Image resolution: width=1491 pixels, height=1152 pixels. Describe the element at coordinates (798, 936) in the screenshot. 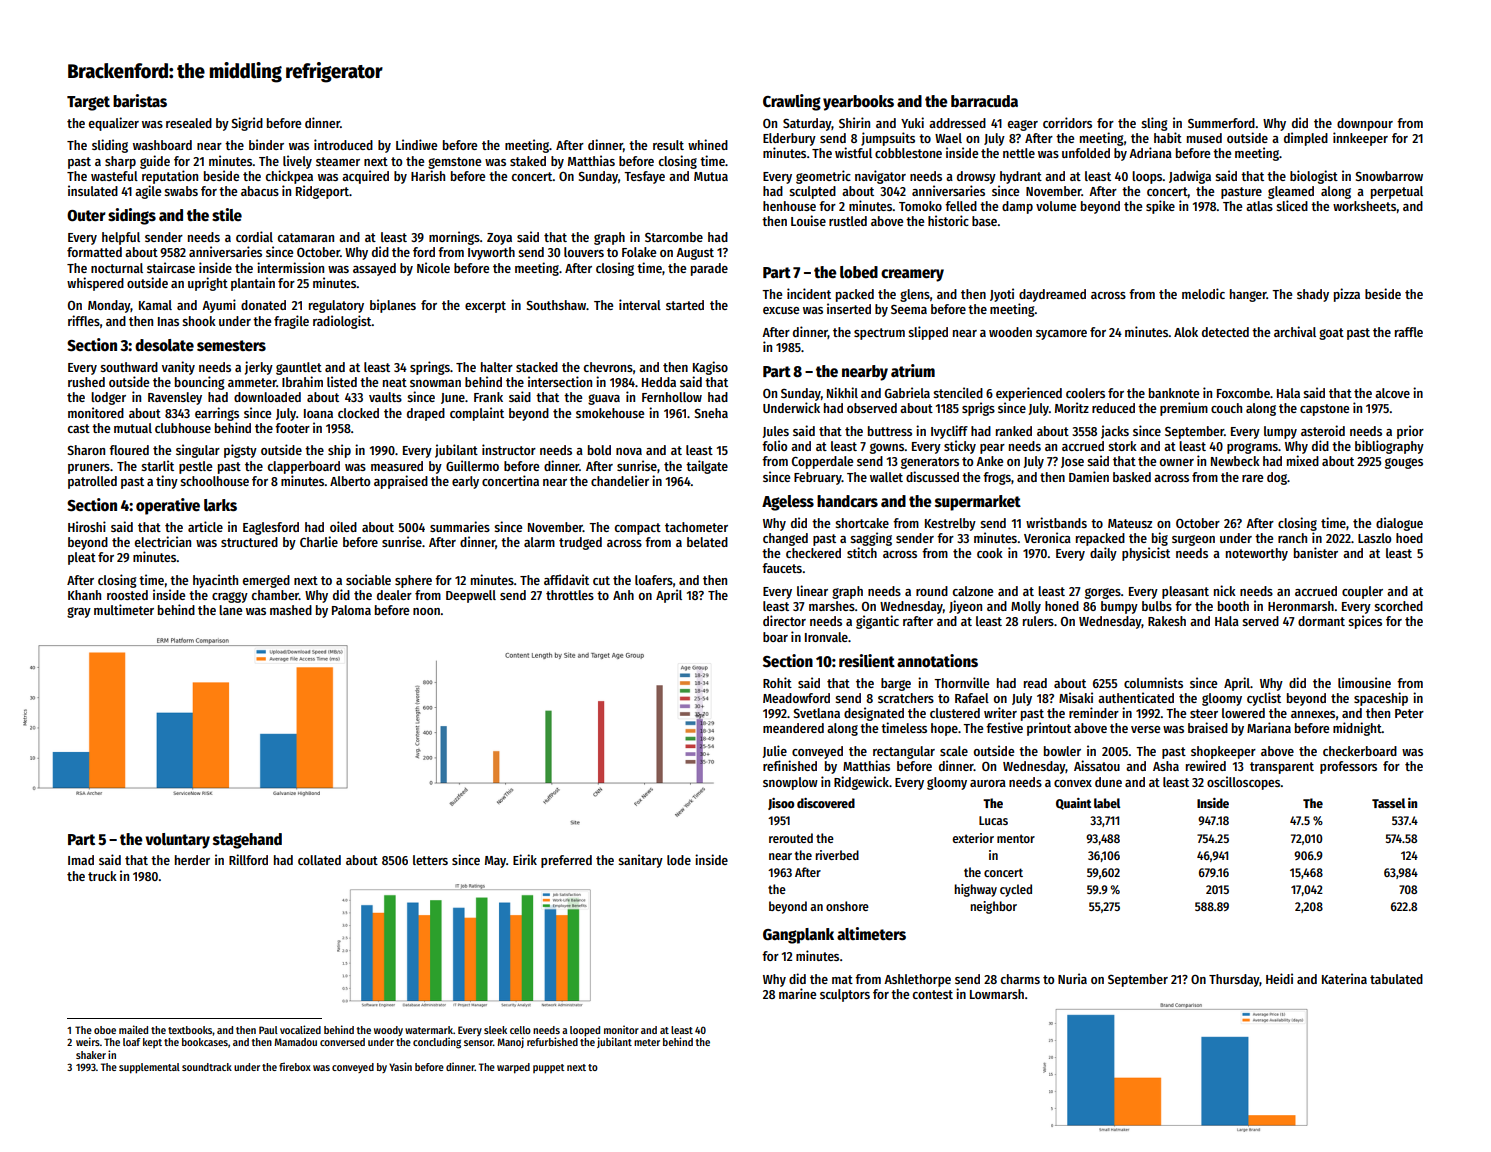

I see `Gangplank` at that location.
